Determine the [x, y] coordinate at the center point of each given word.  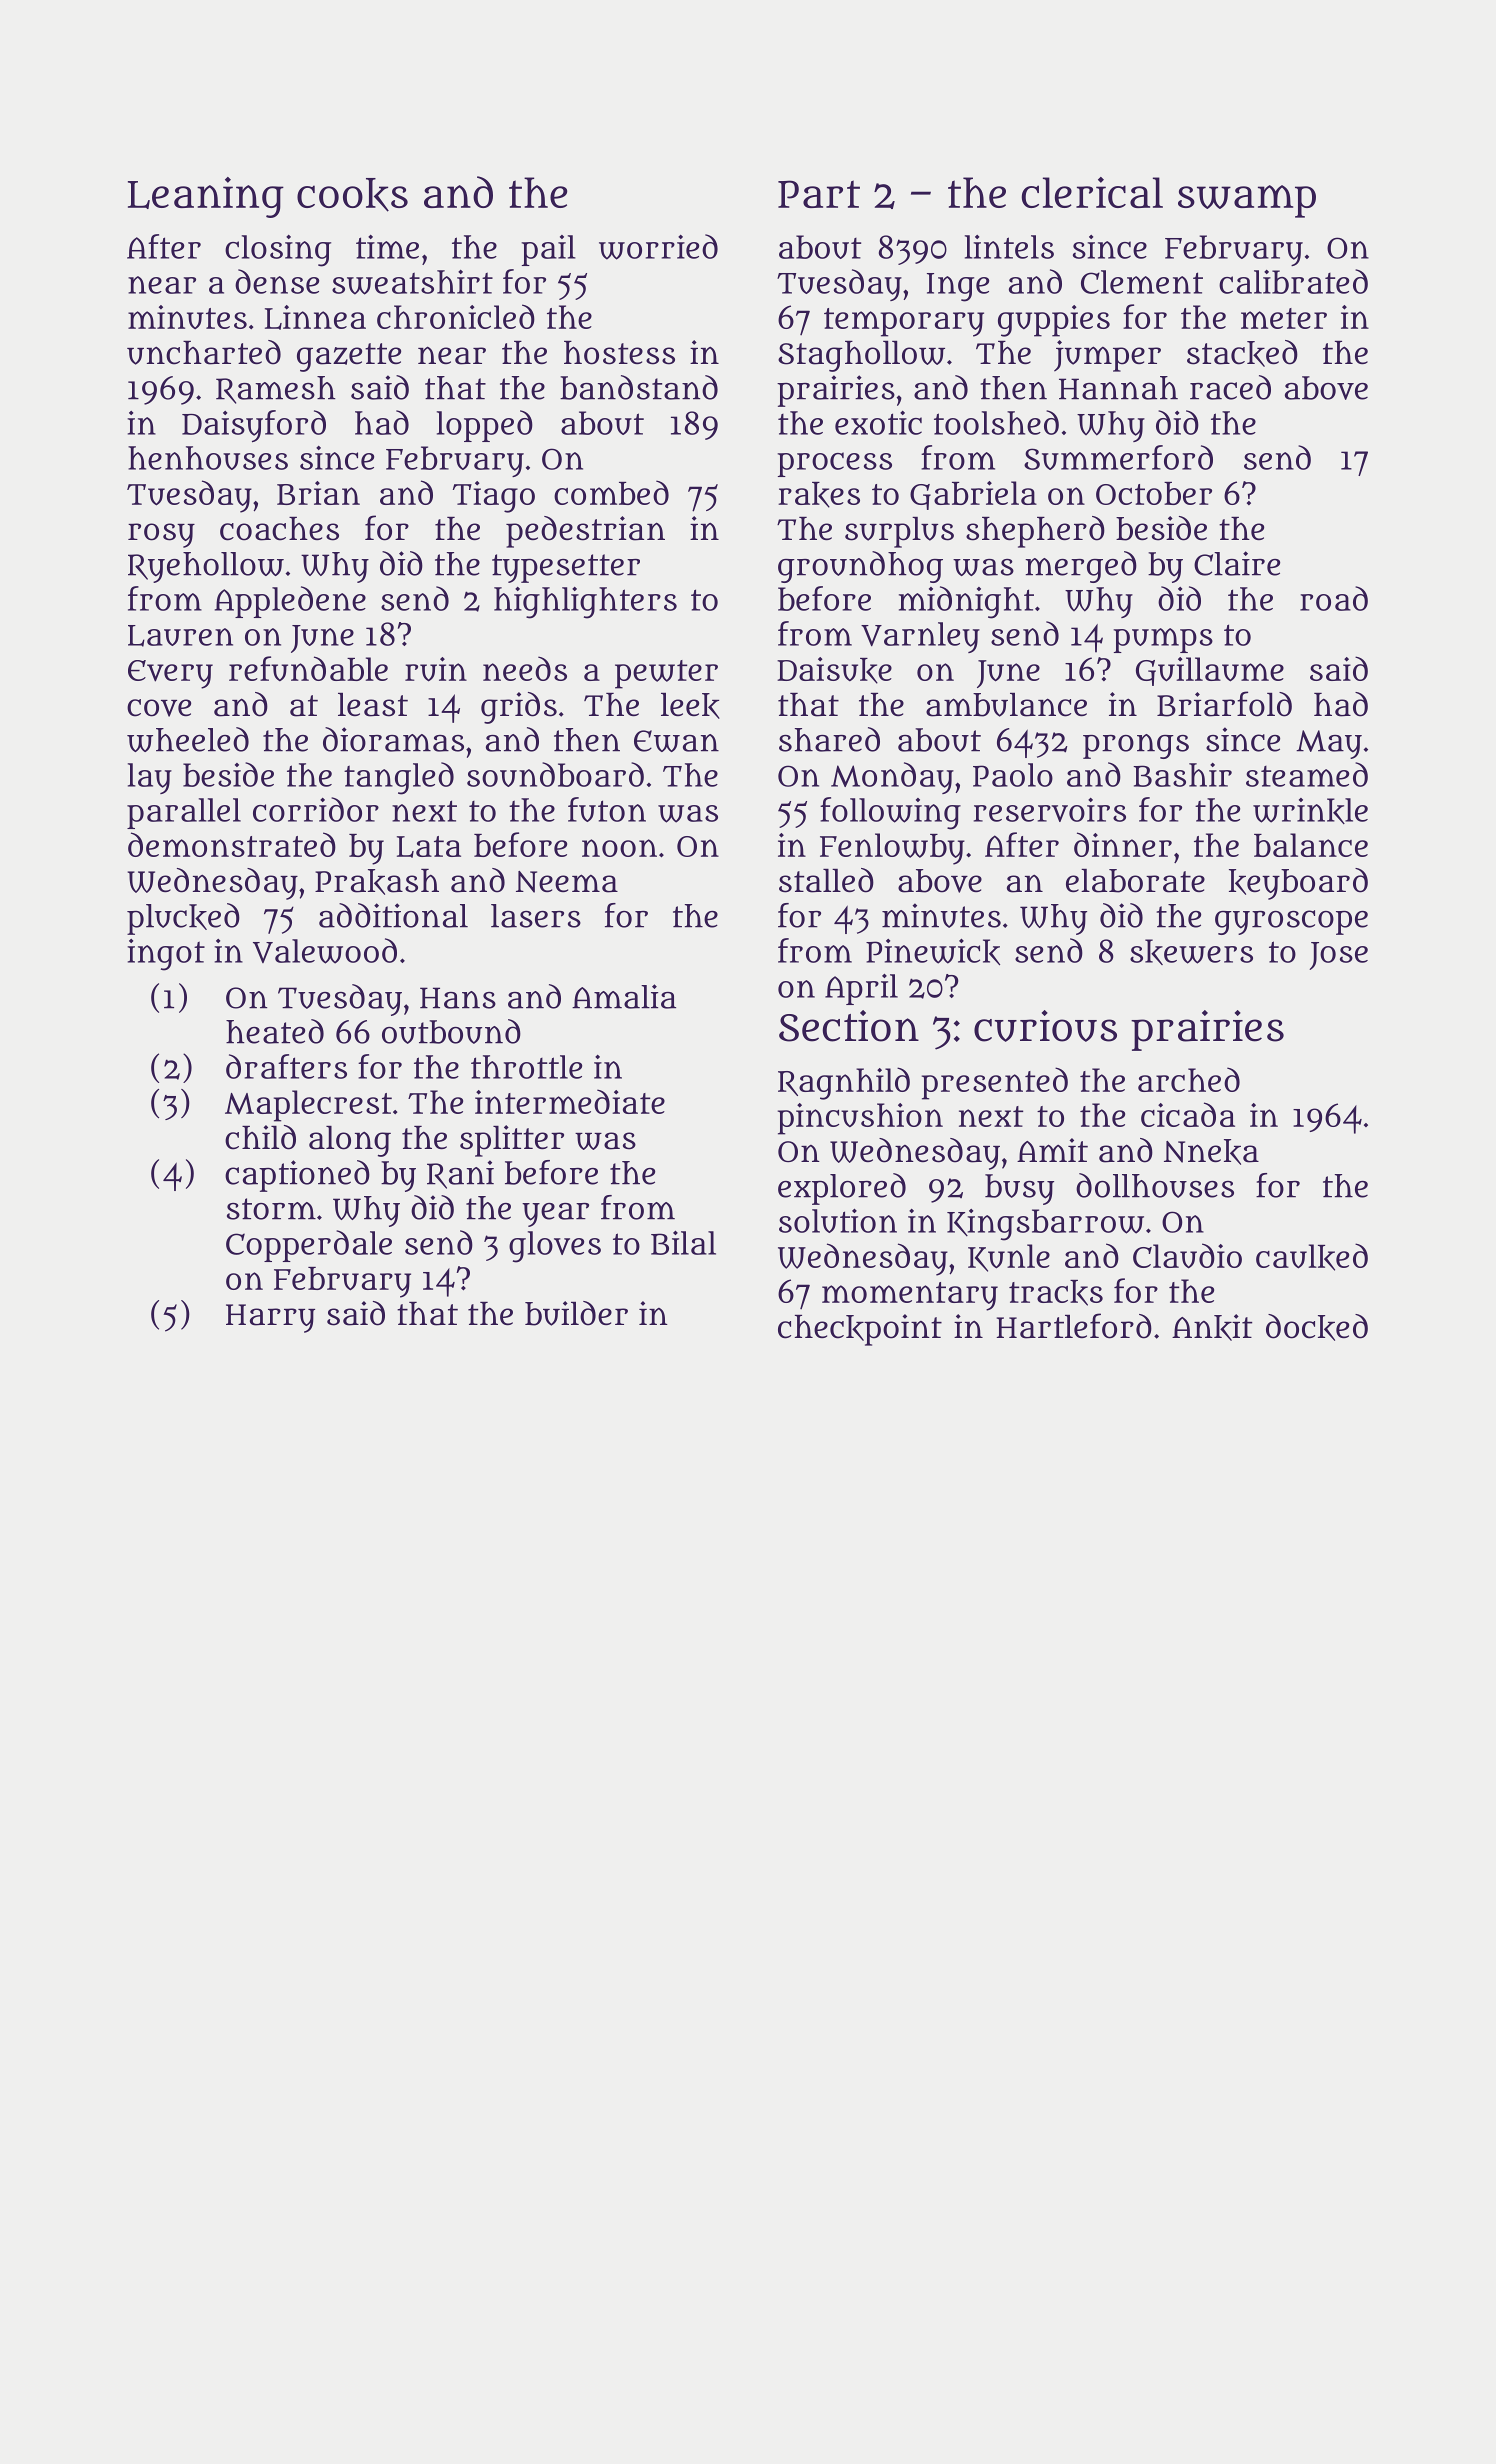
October [1154, 493]
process [834, 464]
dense [277, 281]
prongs [1136, 746]
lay [150, 778]
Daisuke [834, 670]
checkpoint [860, 1330]
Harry [270, 1318]
